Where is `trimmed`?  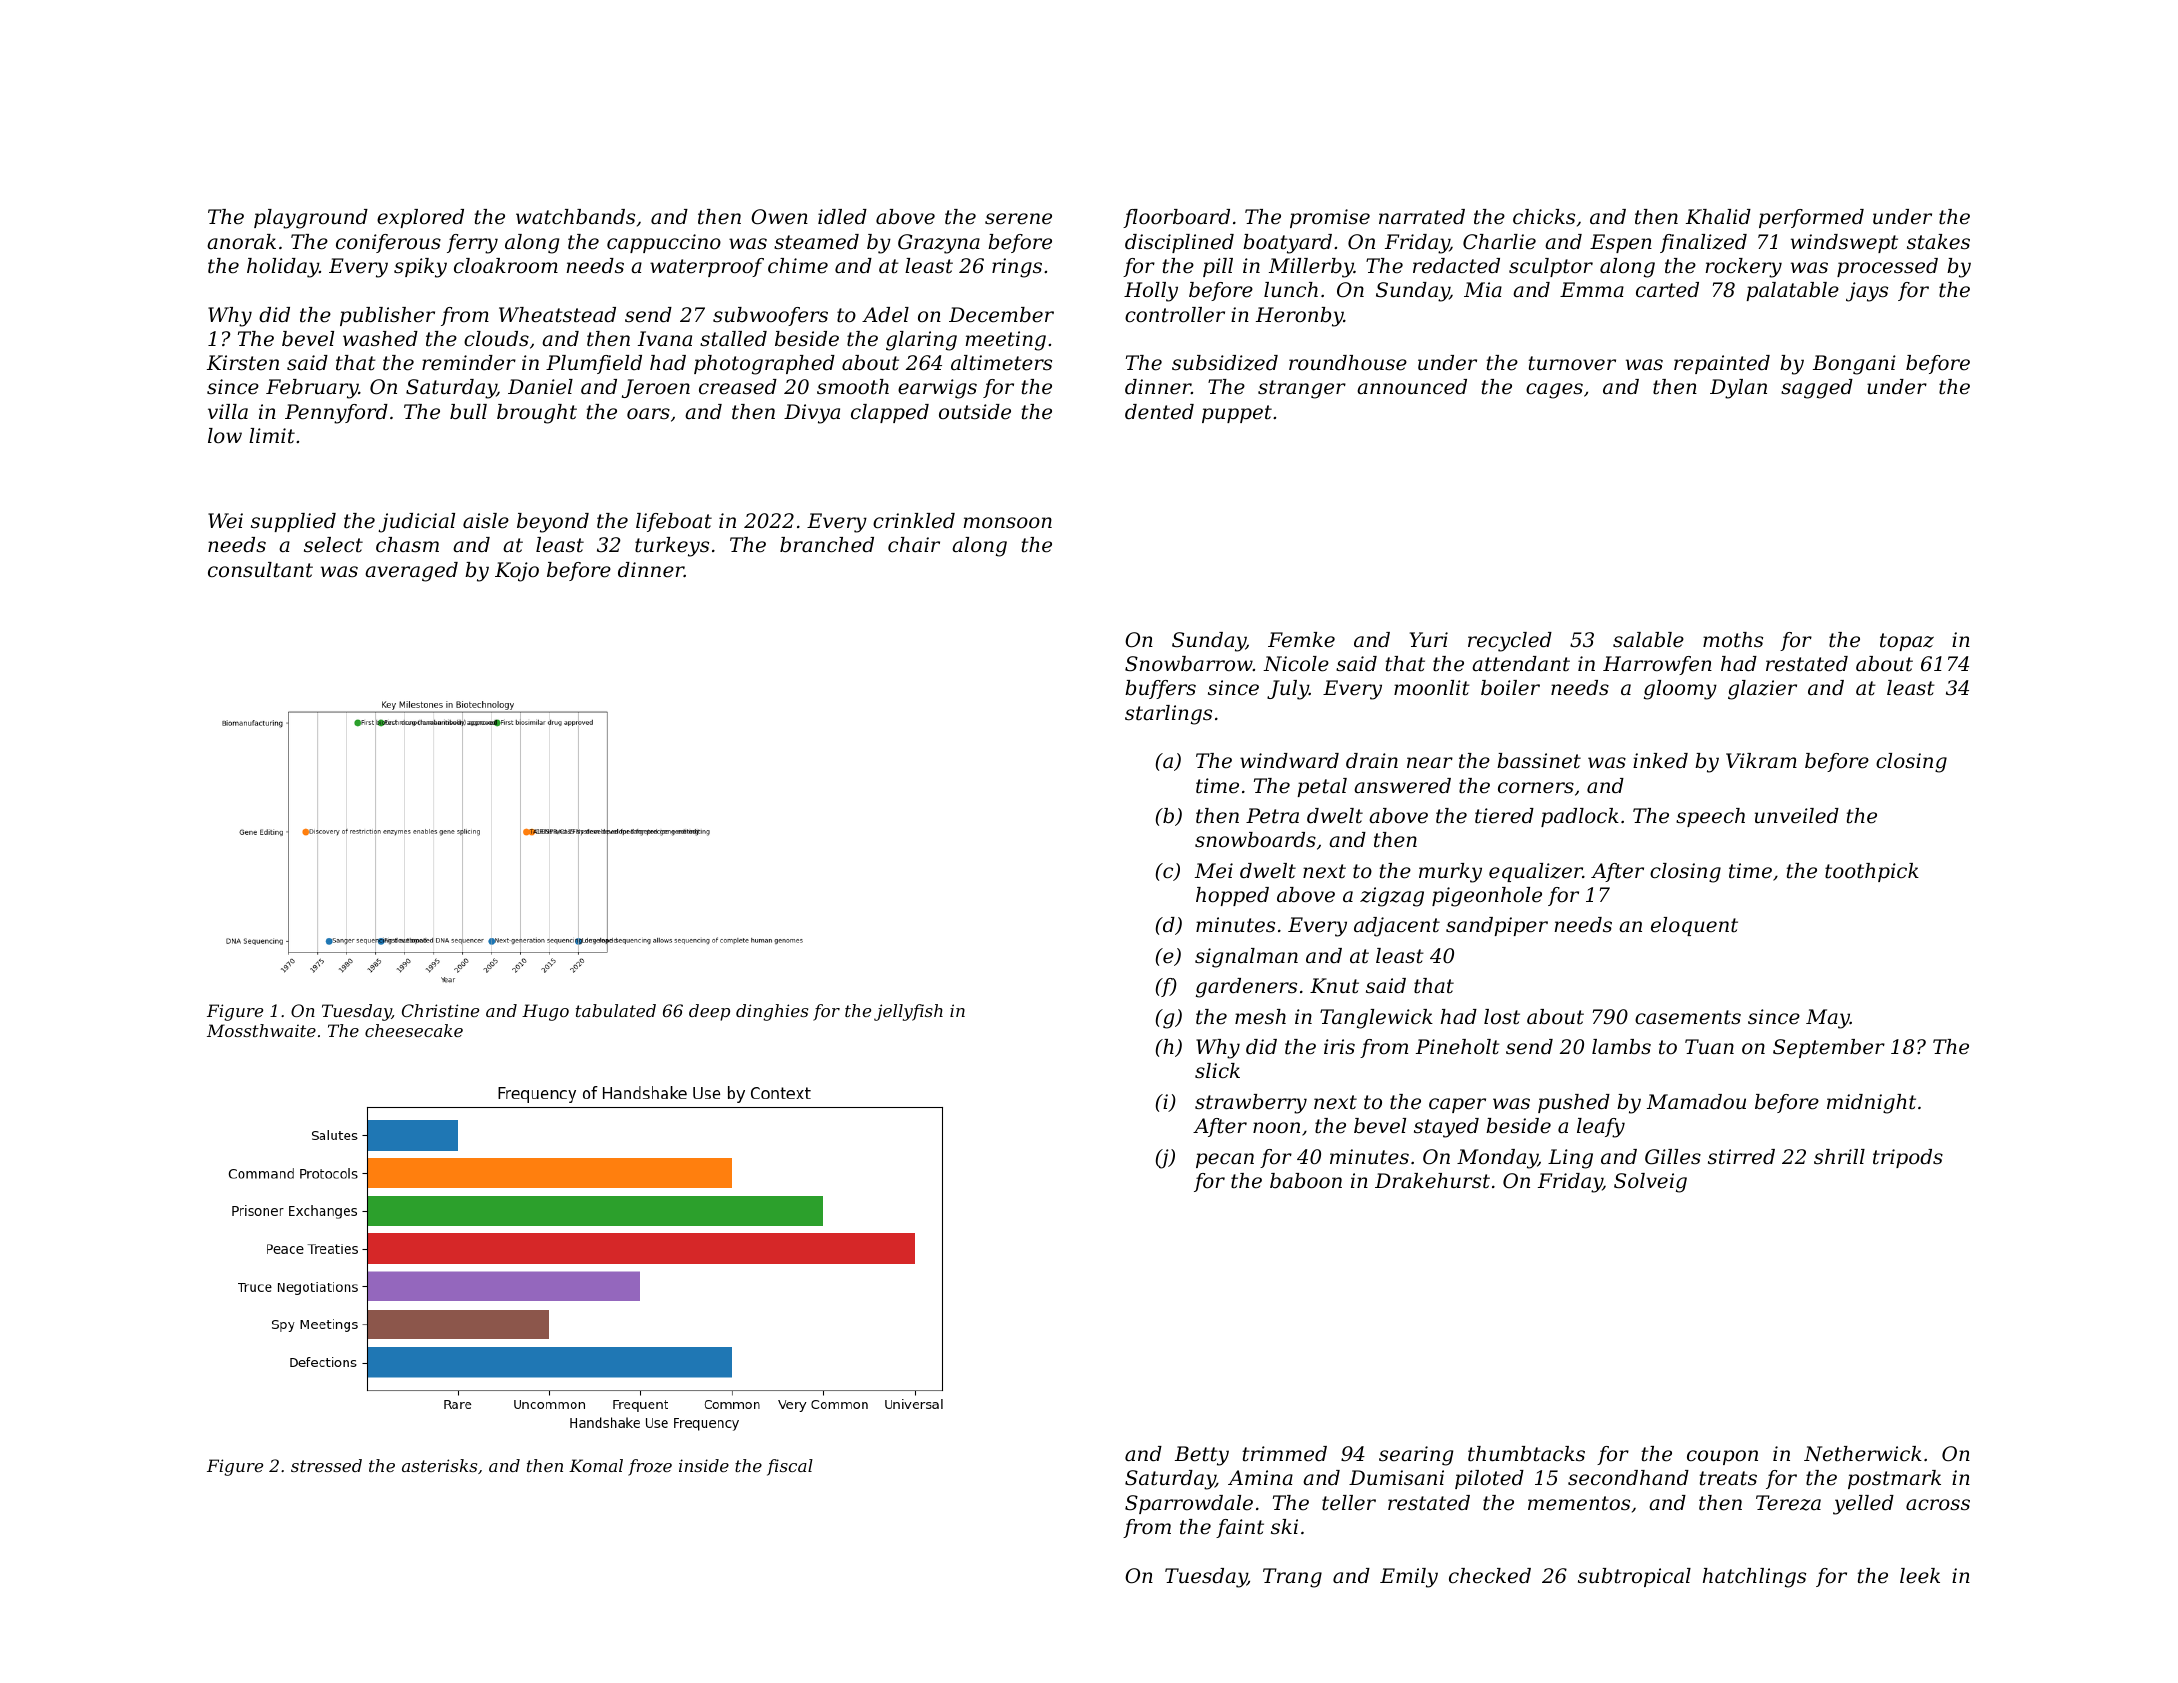 trimmed is located at coordinates (1285, 1454).
